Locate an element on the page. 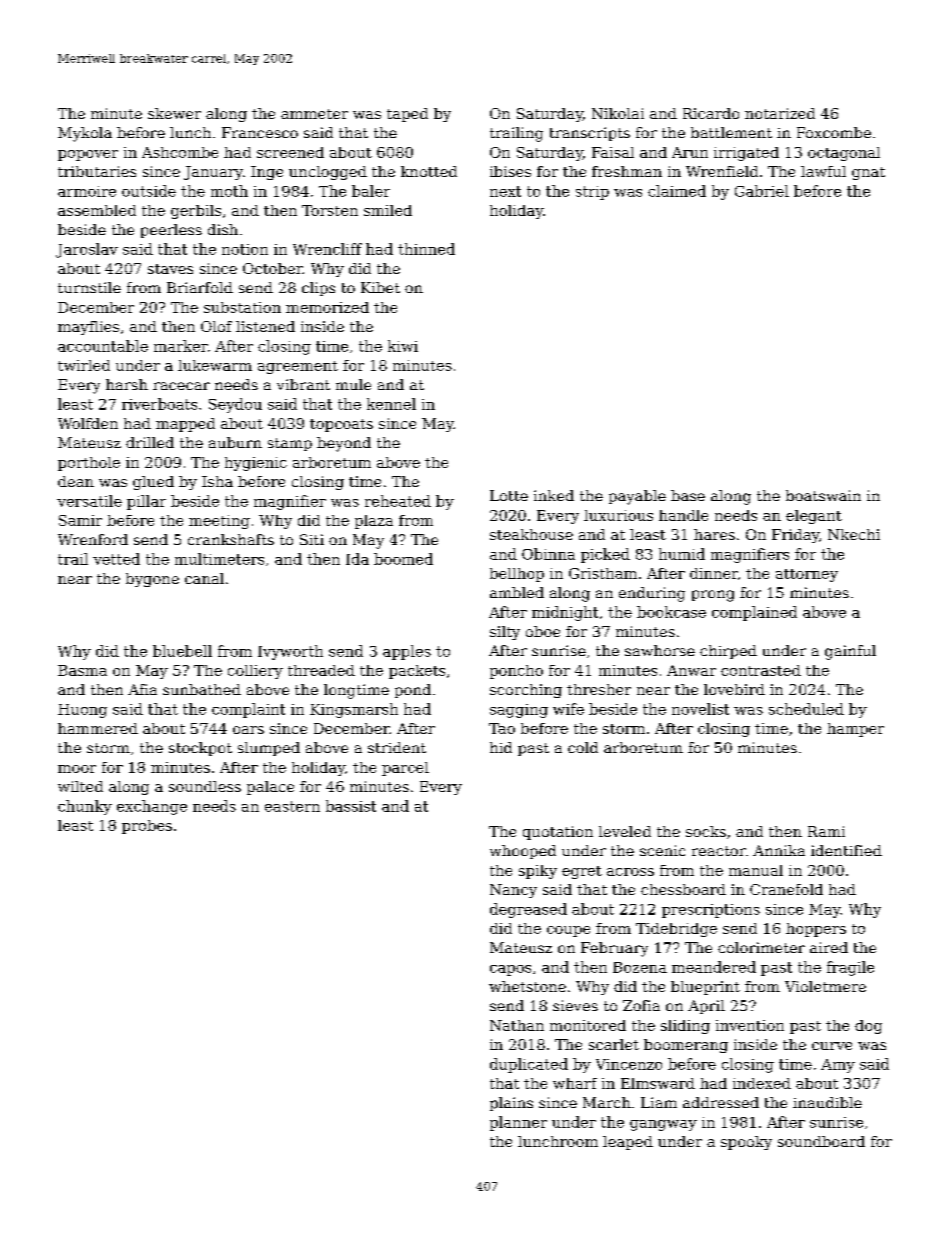 This page has height=1233, width=952. hamper is located at coordinates (855, 730).
